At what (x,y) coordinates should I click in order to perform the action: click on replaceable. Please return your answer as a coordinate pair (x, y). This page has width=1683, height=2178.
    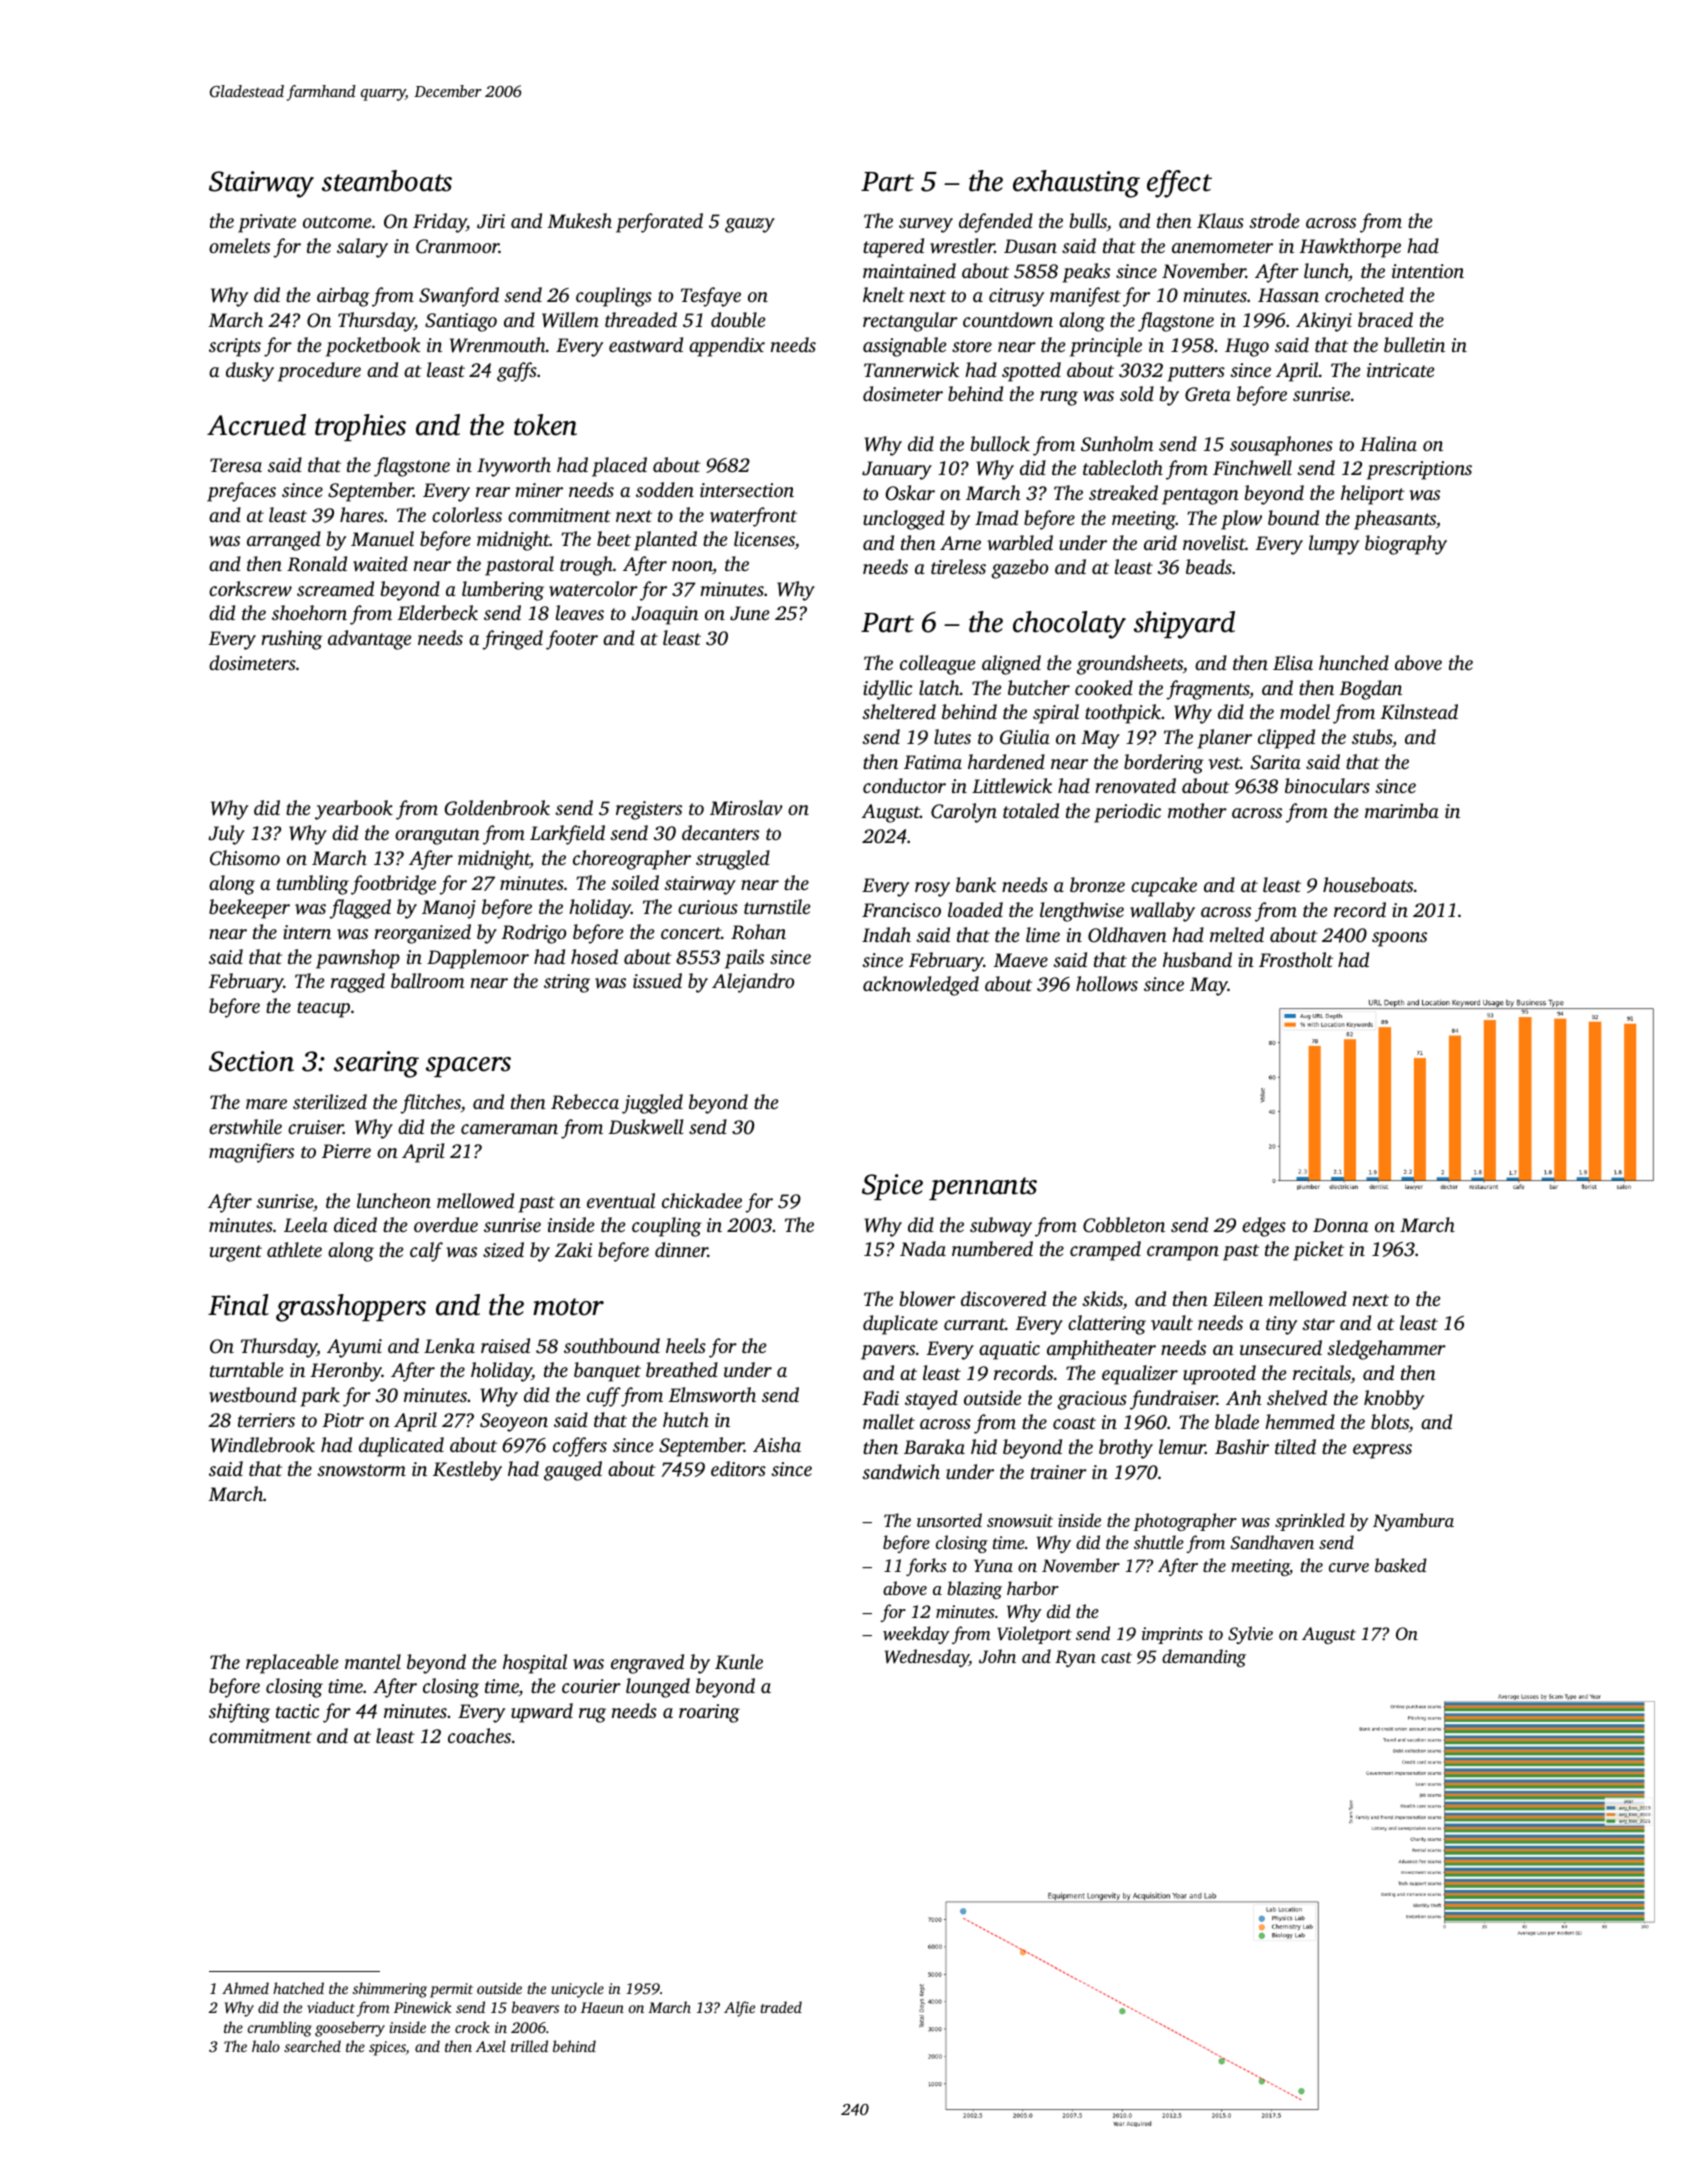
    Looking at the image, I should click on (292, 1664).
